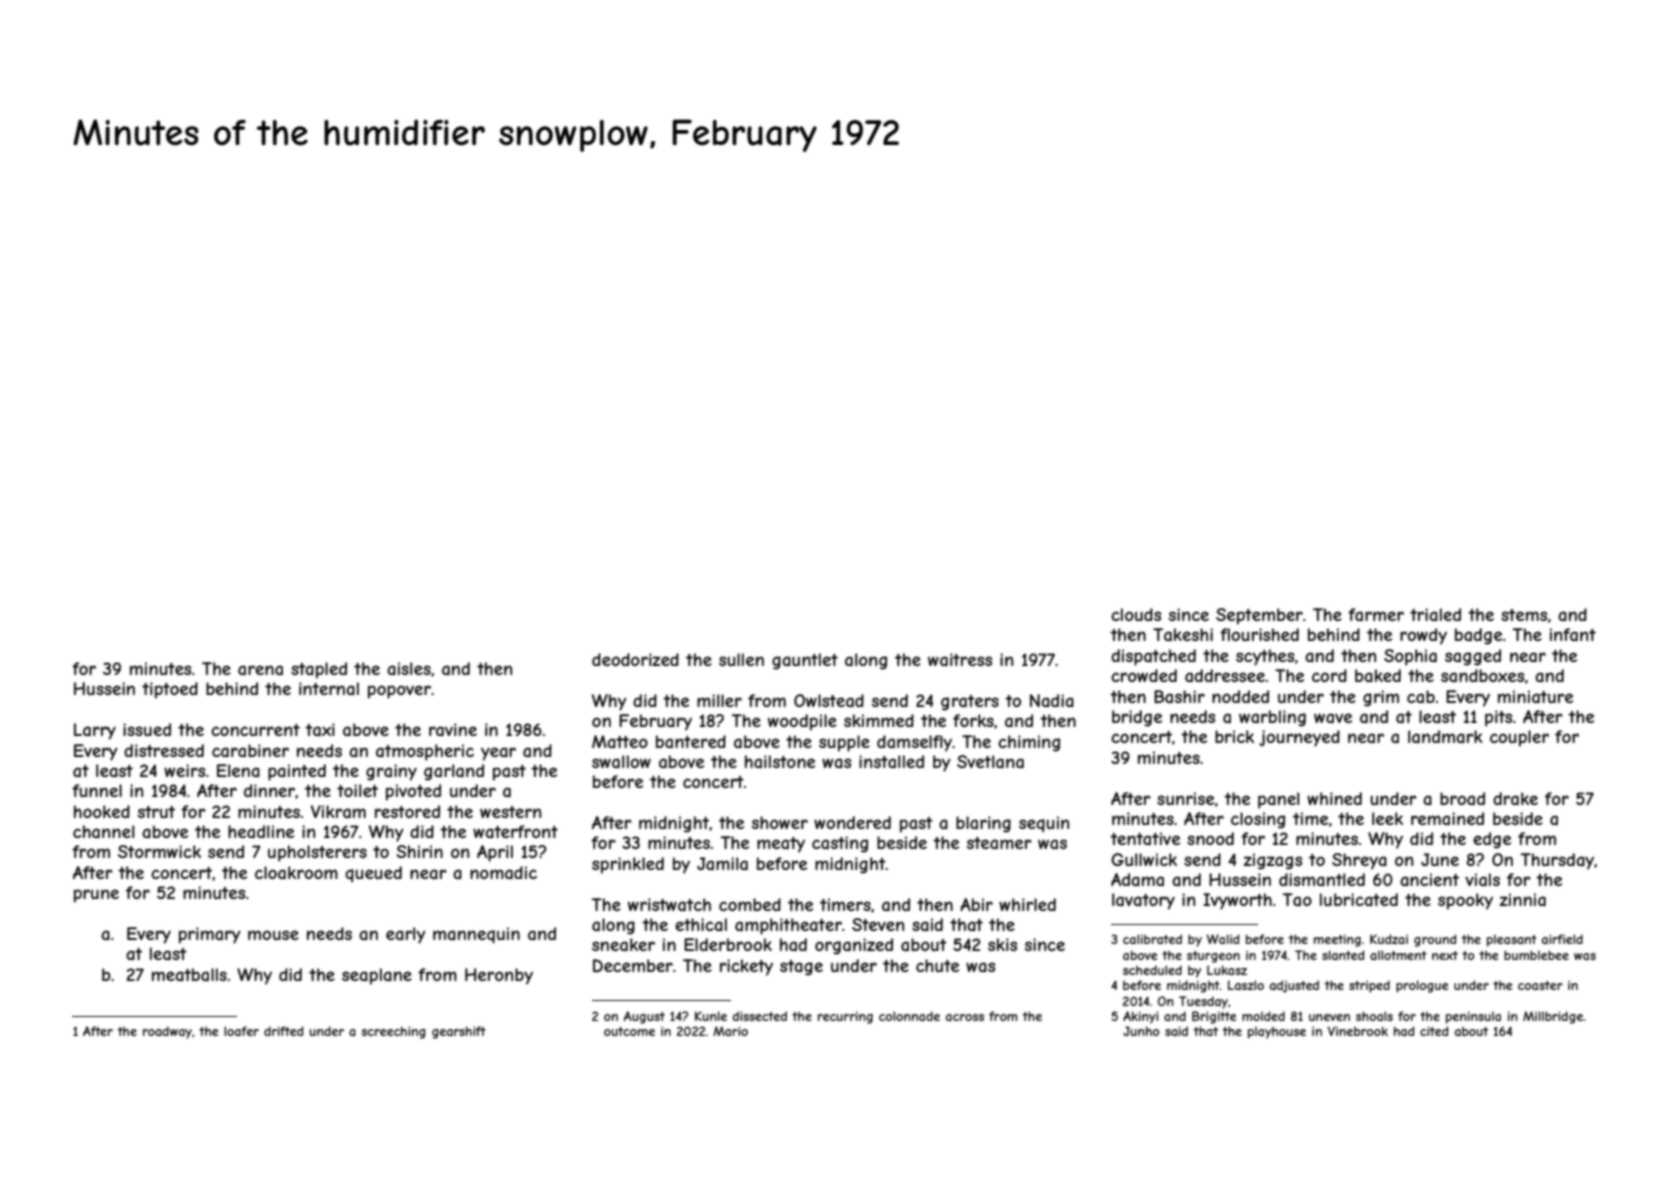 The width and height of the screenshot is (1673, 1183). Describe the element at coordinates (260, 670) in the screenshot. I see `arena` at that location.
